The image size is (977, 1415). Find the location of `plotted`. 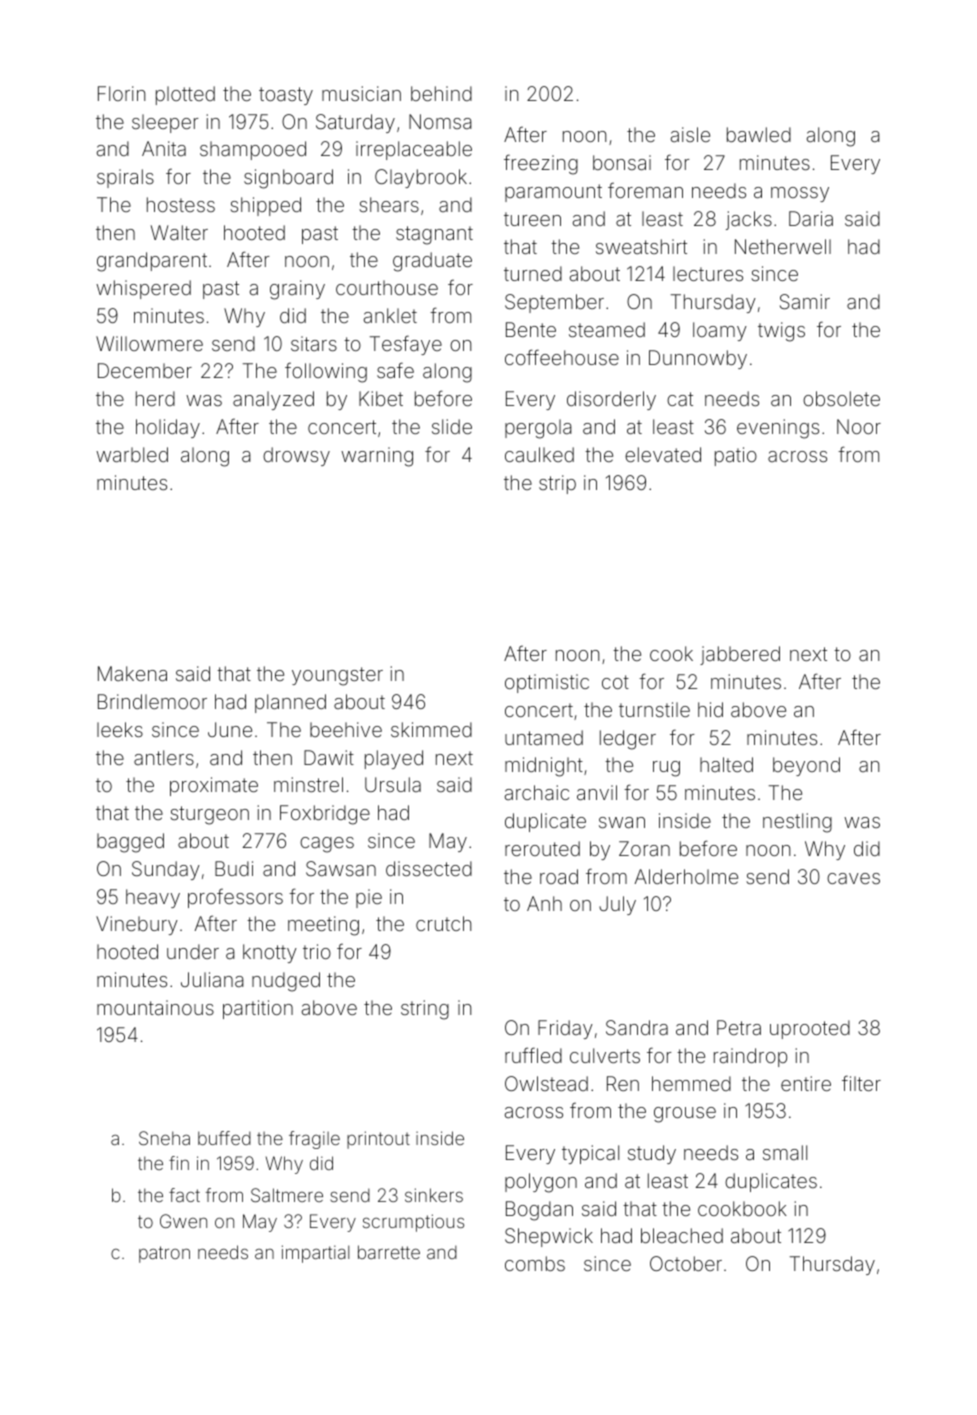

plotted is located at coordinates (185, 95).
